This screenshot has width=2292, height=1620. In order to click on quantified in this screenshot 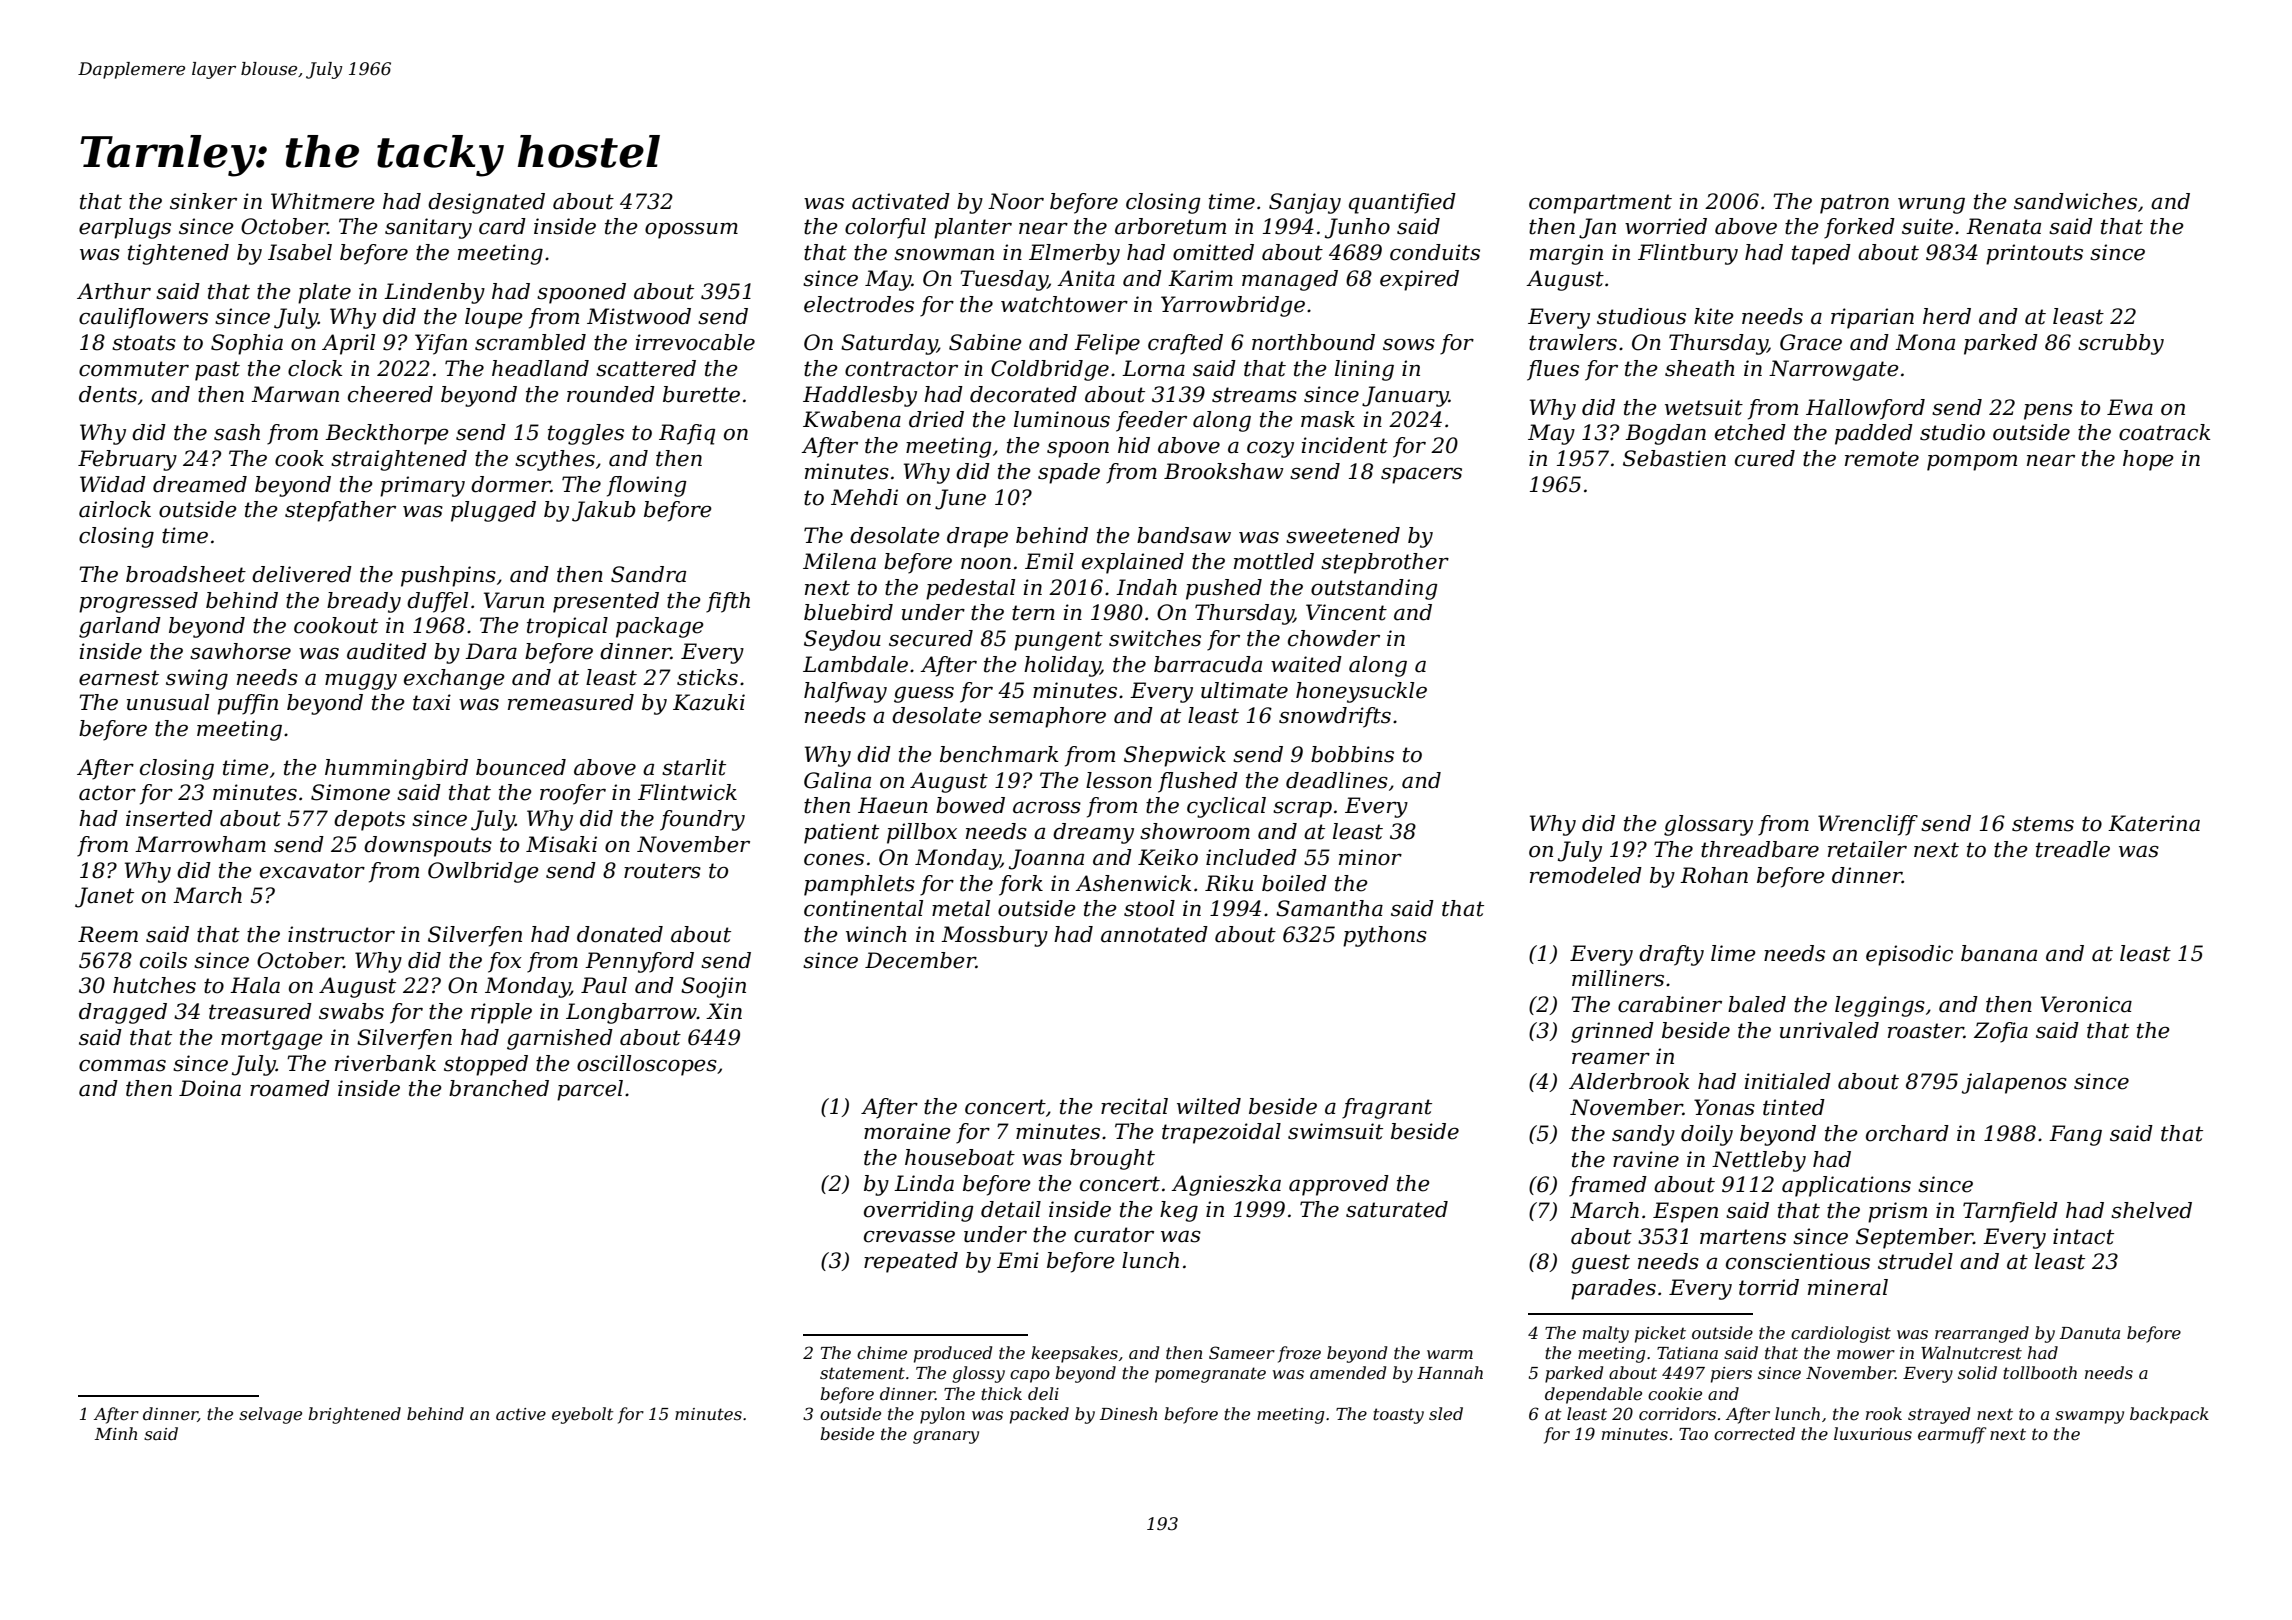, I will do `click(1402, 203)`.
